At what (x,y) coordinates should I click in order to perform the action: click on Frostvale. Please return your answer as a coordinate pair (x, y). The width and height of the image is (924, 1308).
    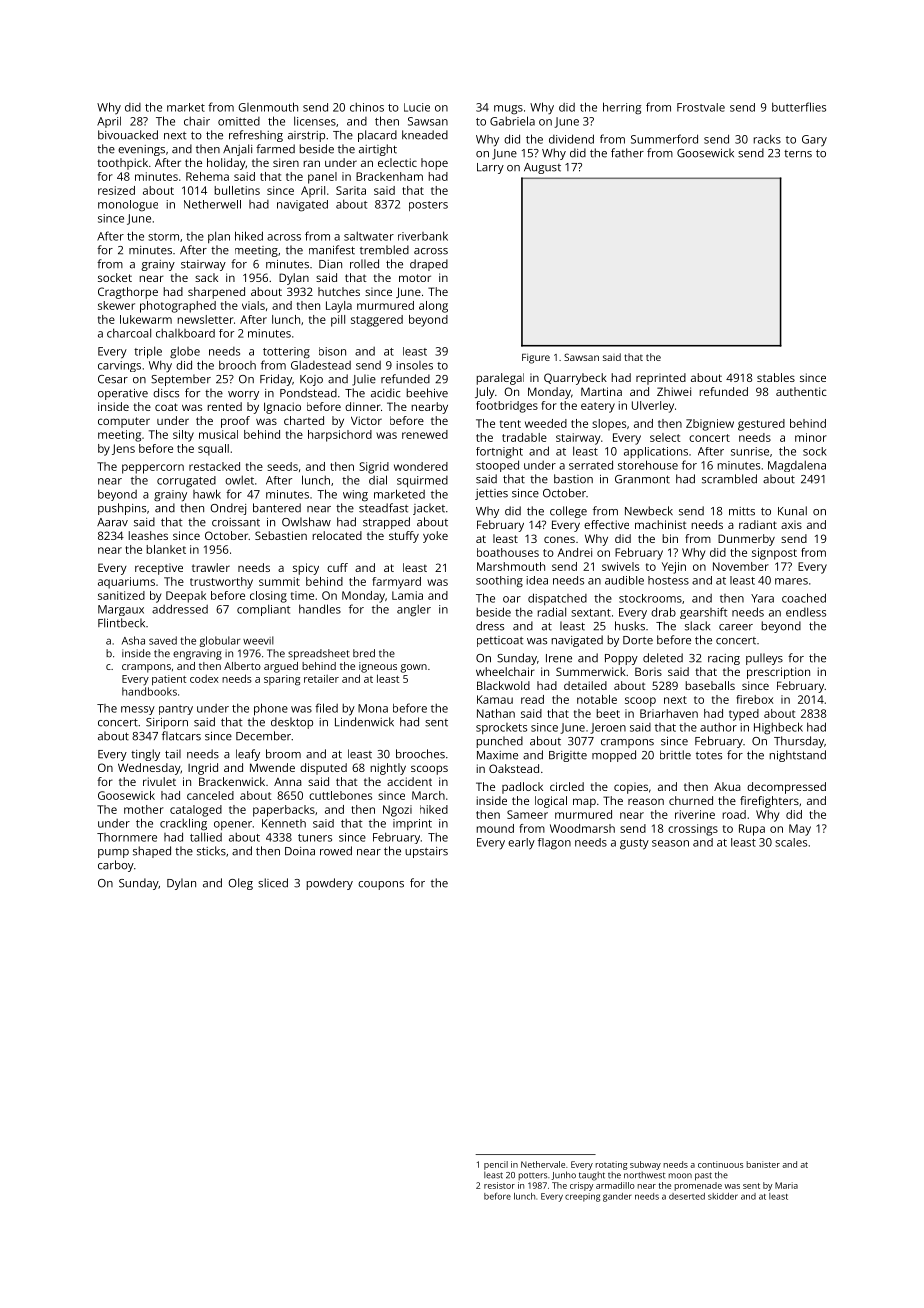
    Looking at the image, I should click on (701, 107).
